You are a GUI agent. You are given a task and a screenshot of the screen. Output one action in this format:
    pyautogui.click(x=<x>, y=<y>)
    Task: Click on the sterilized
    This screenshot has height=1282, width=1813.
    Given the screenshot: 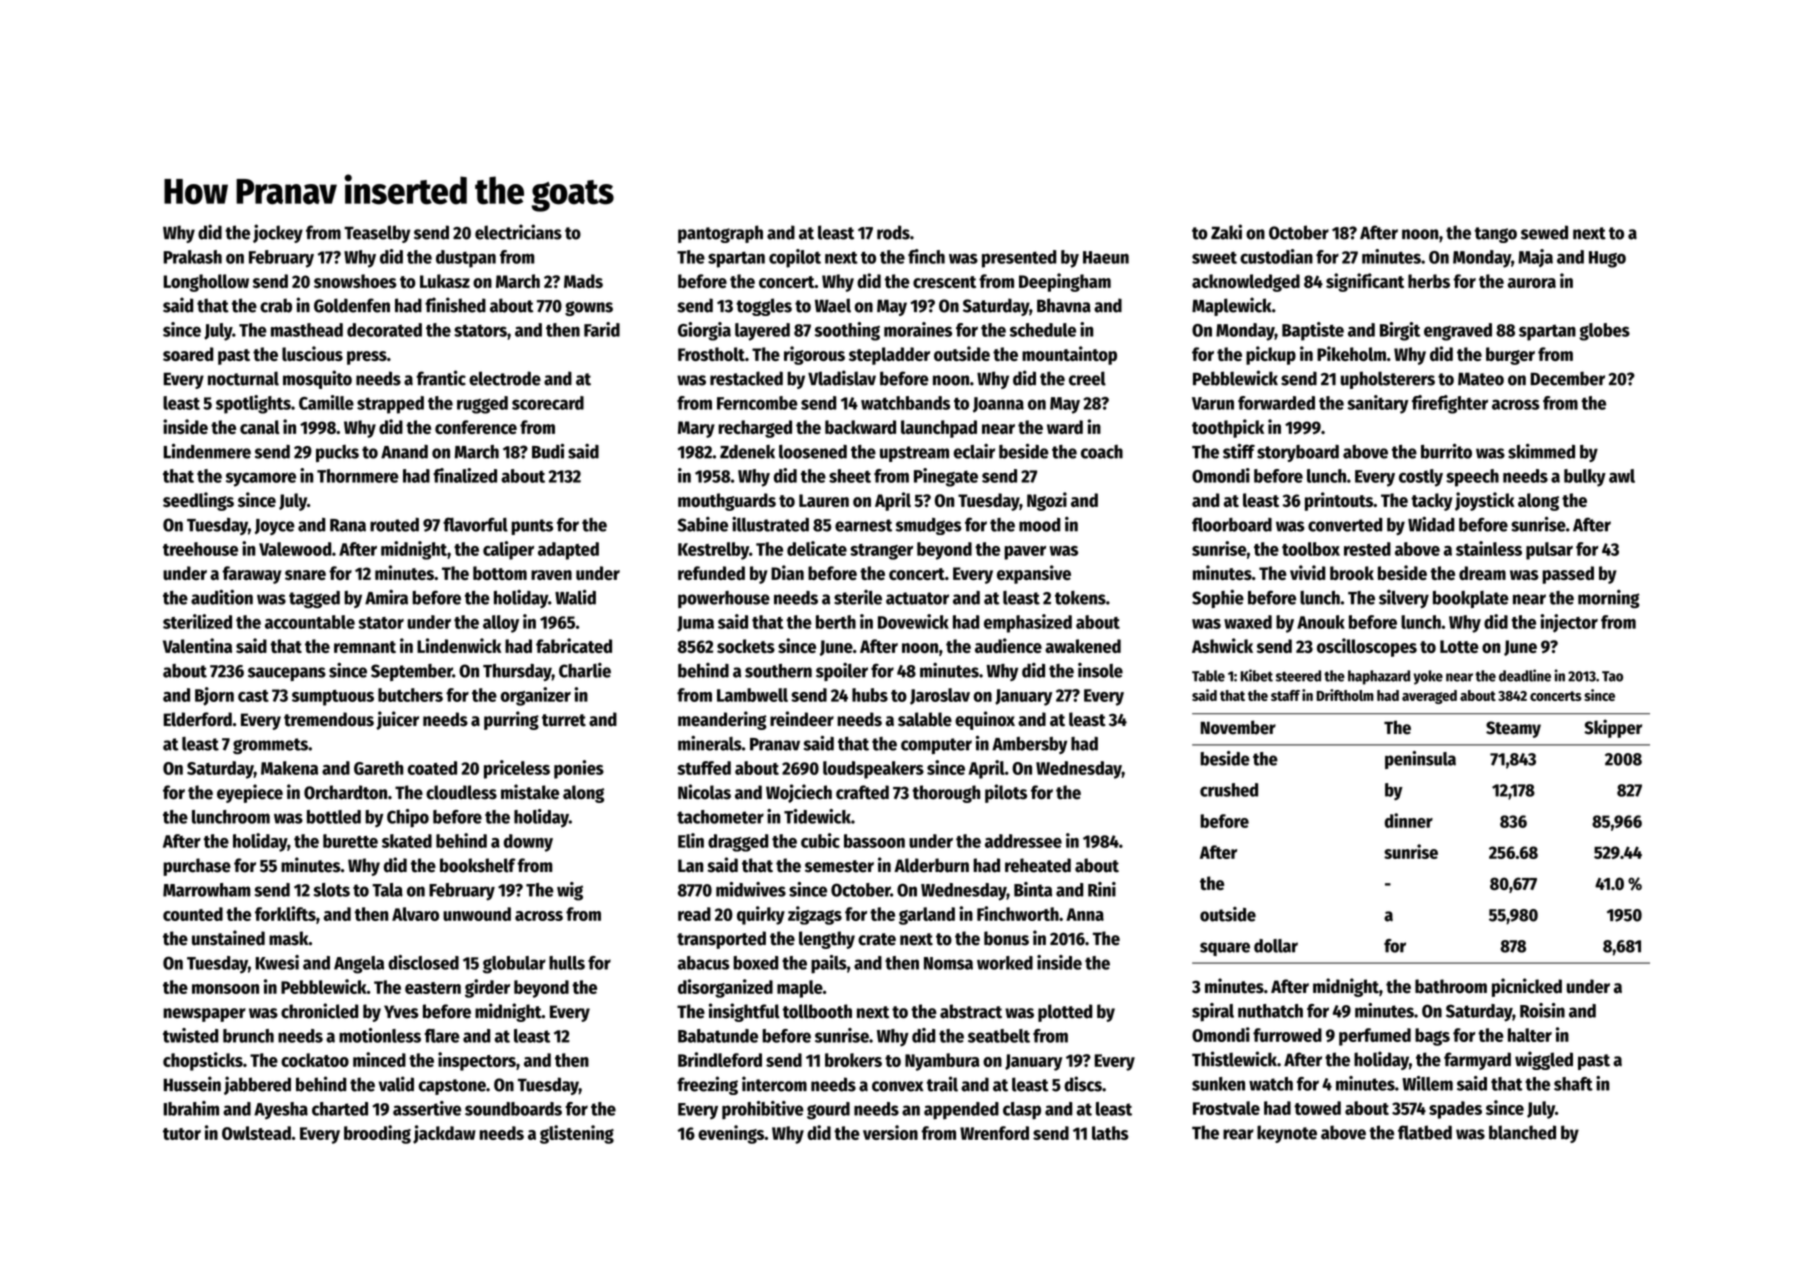 What is the action you would take?
    pyautogui.click(x=197, y=621)
